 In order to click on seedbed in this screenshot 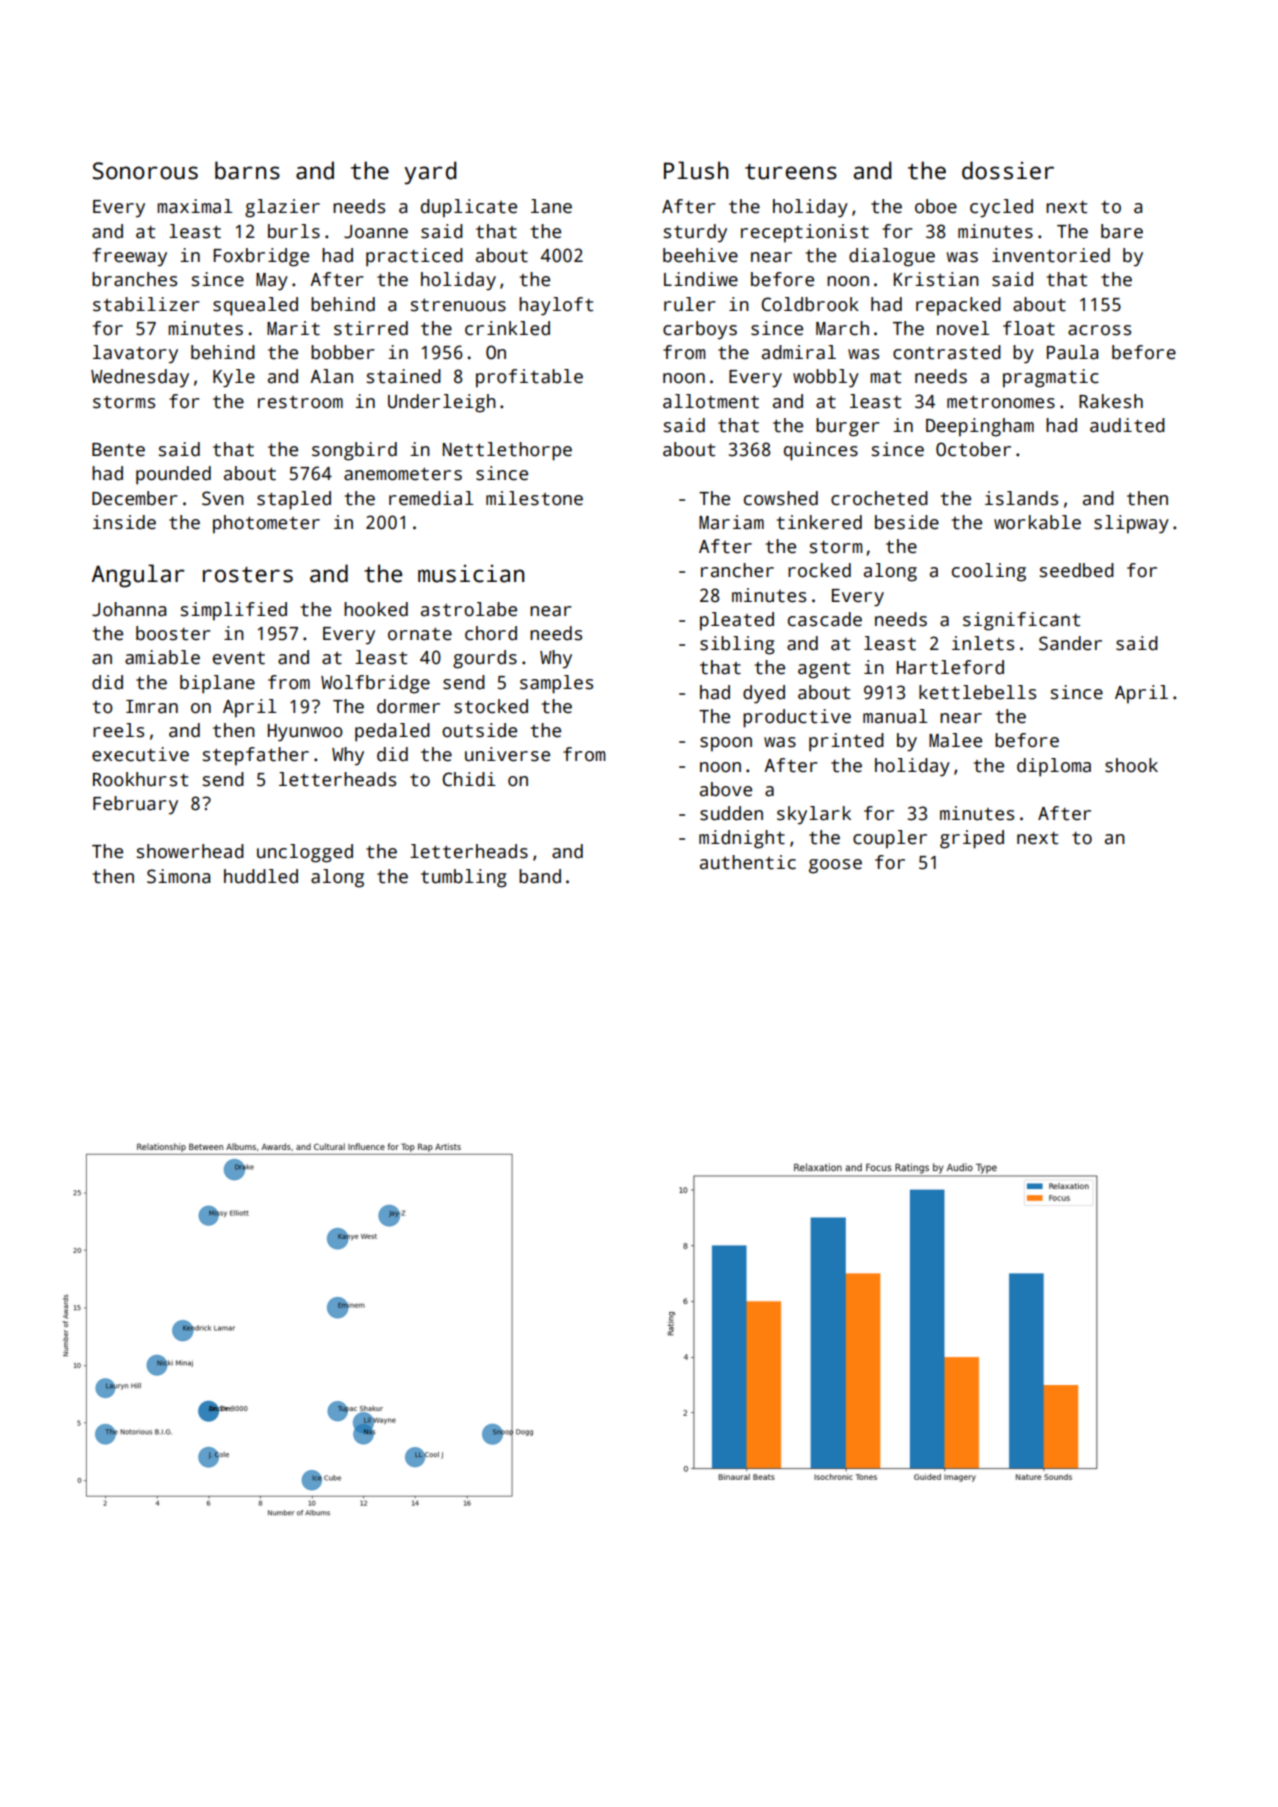, I will do `click(1077, 570)`.
